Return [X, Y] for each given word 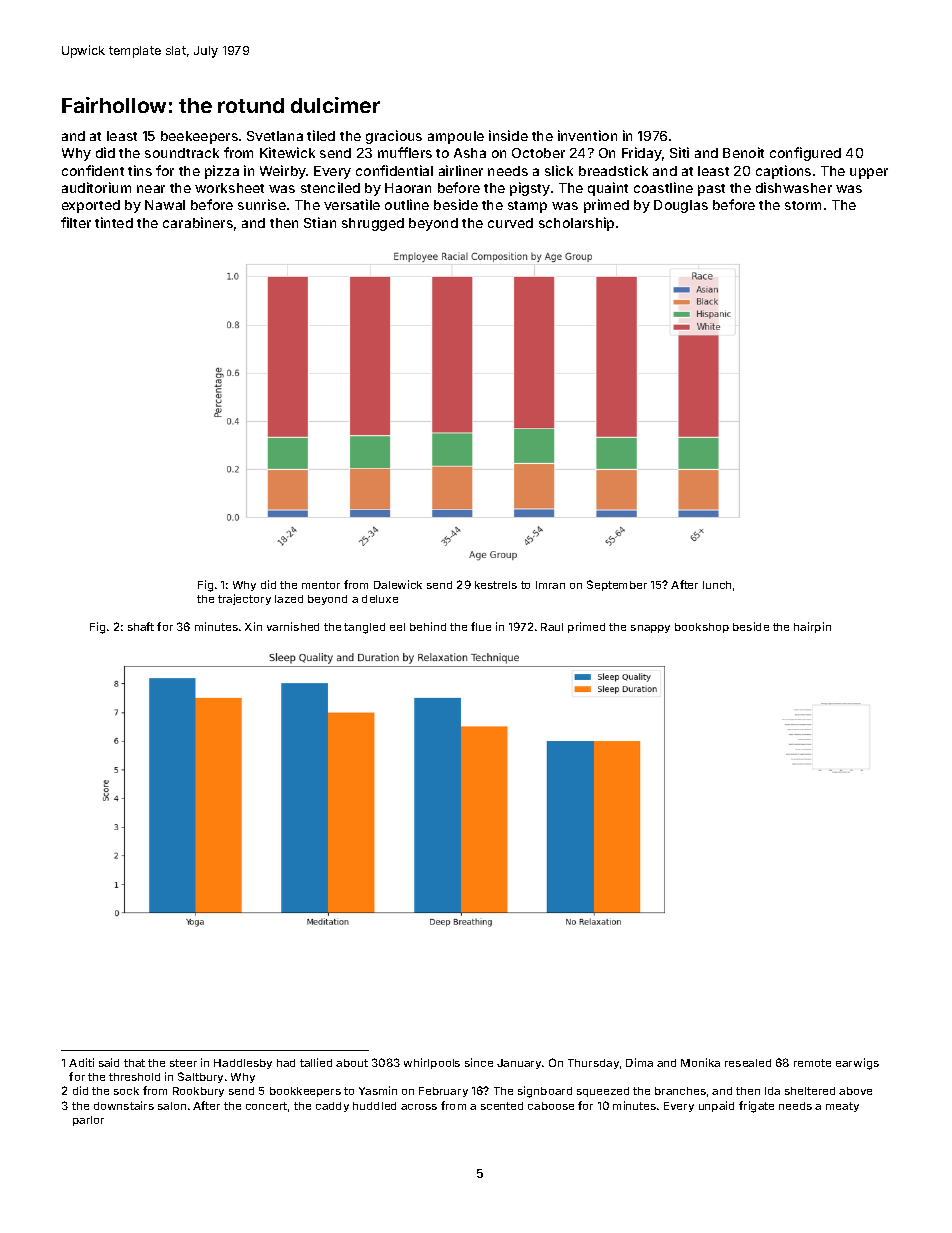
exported [91, 206]
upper [869, 173]
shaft [141, 626]
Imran [550, 585]
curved [510, 223]
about [352, 1063]
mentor [321, 585]
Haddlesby [243, 1064]
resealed [748, 1063]
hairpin [812, 627]
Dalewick [398, 584]
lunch [717, 585]
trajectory [244, 599]
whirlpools [432, 1063]
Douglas [681, 206]
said [109, 1062]
